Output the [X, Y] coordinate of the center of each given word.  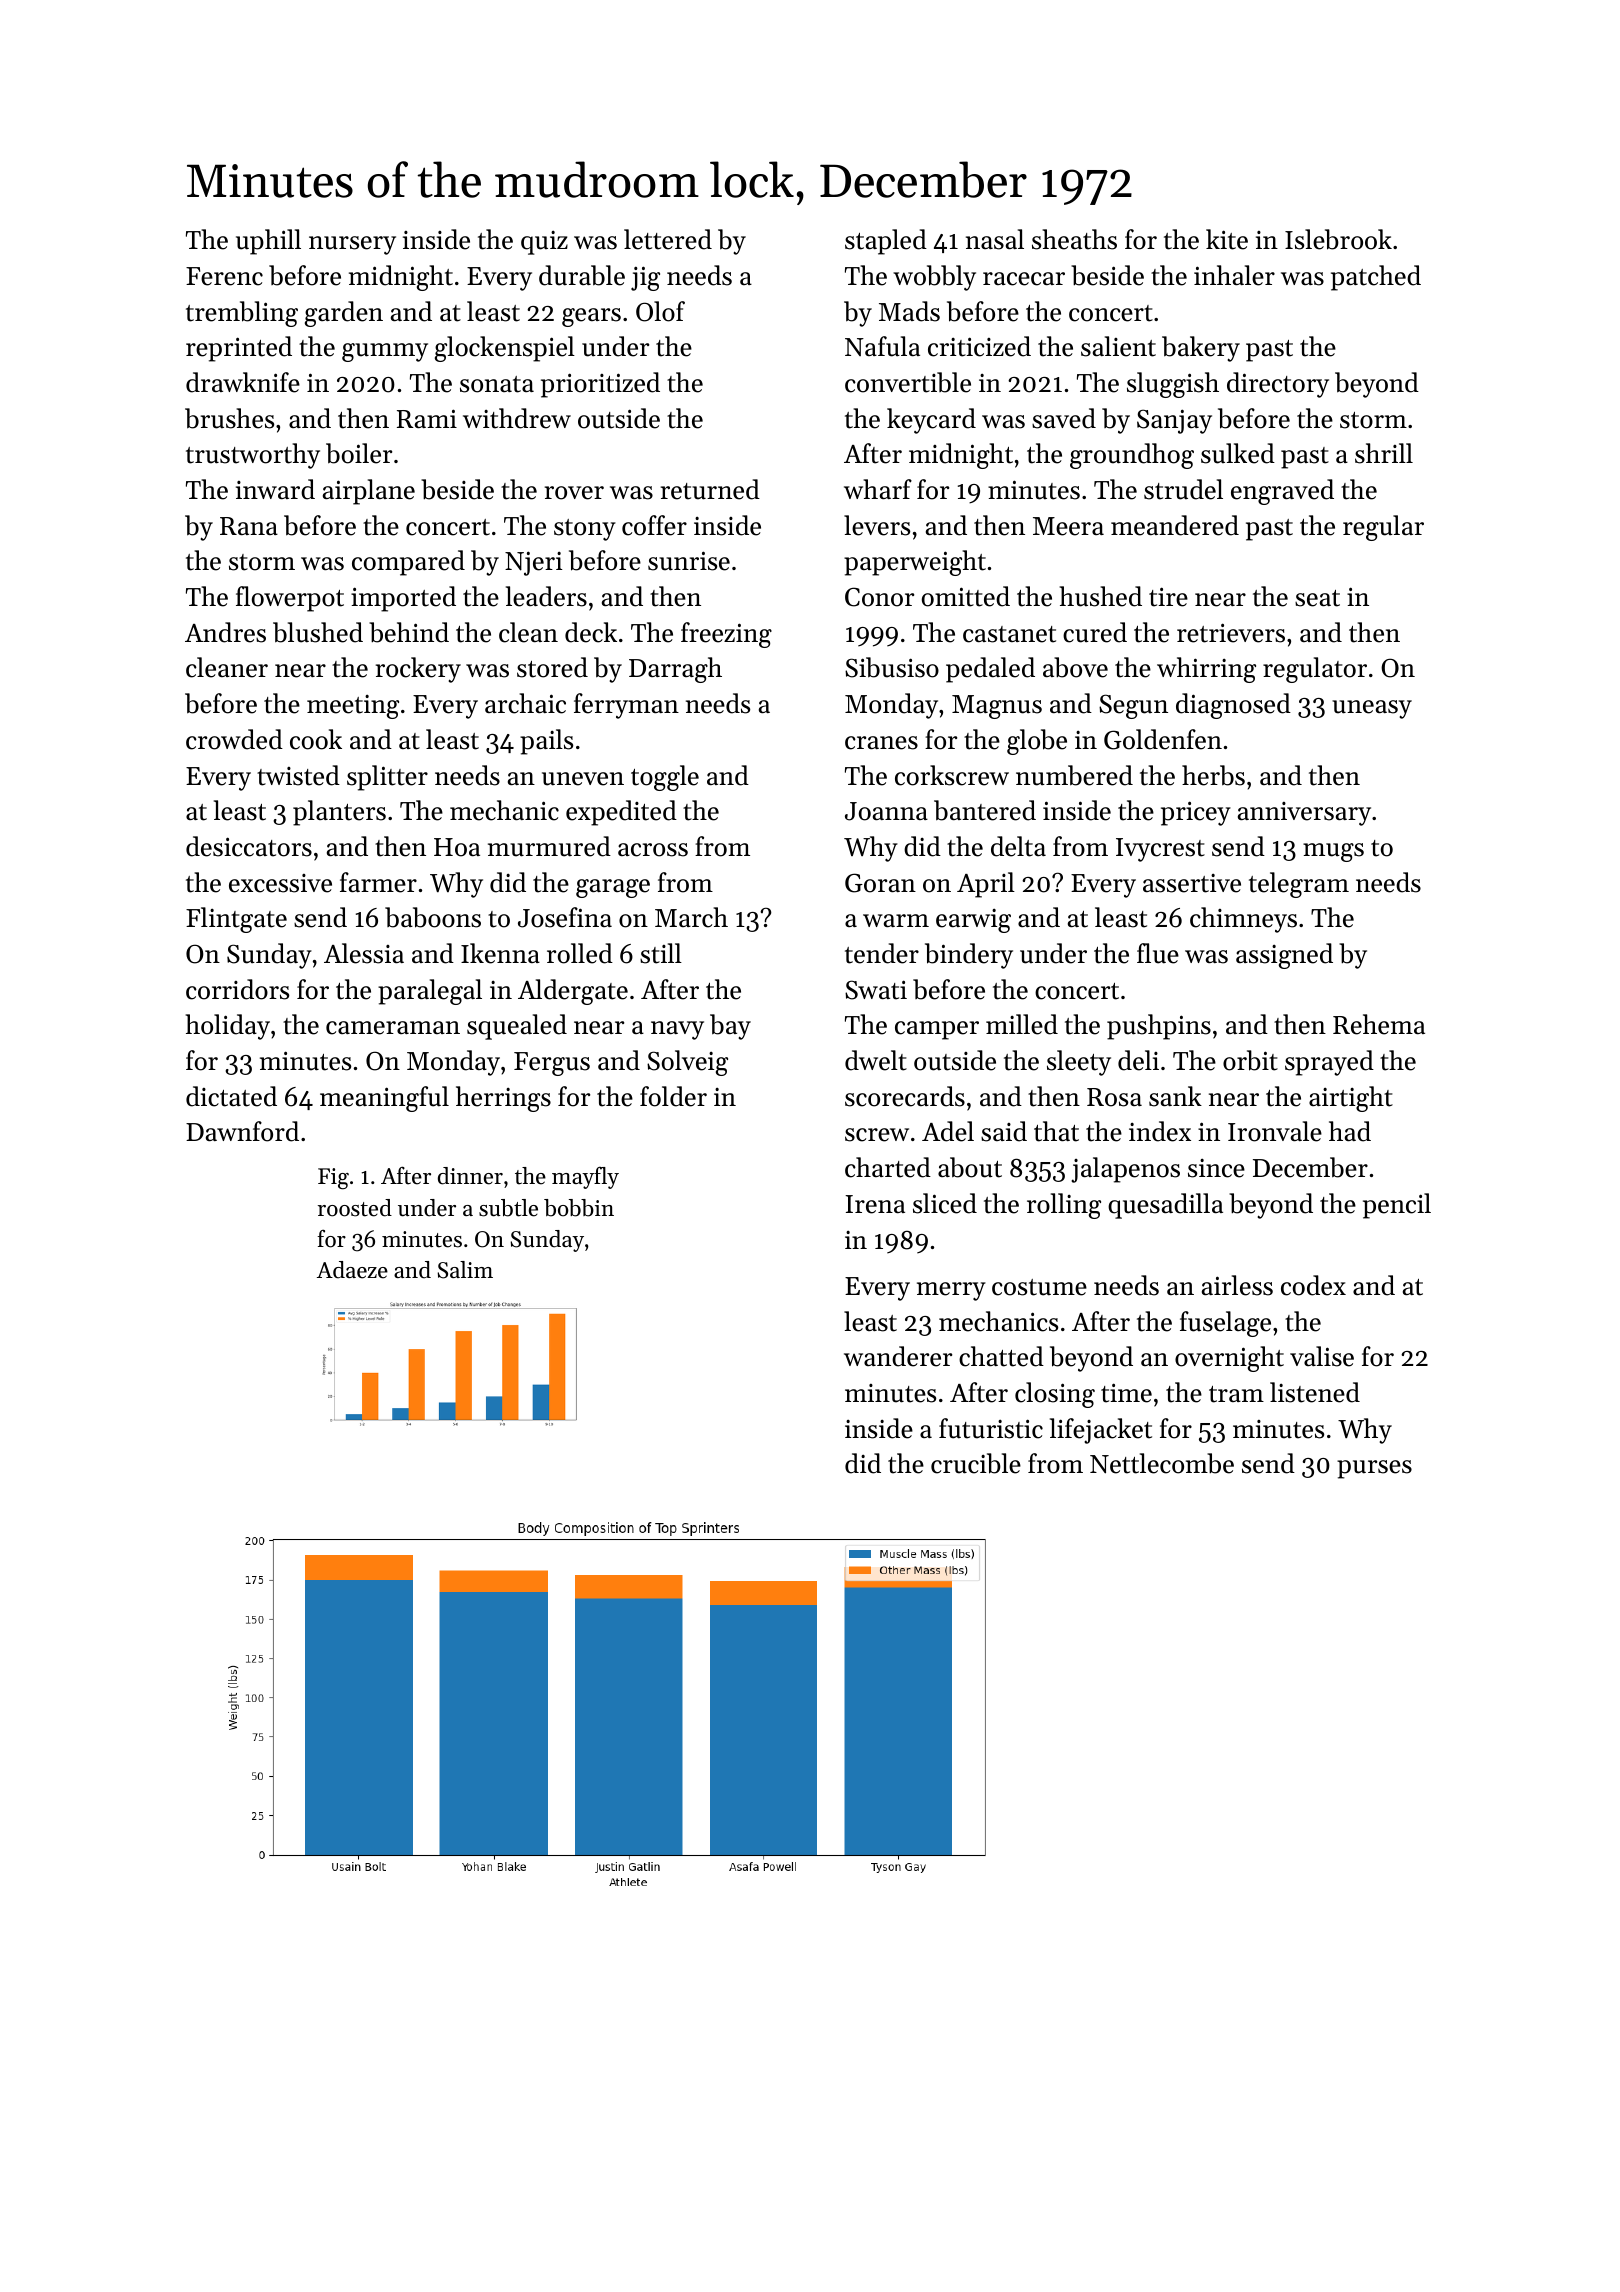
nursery [352, 245]
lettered [668, 239]
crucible [976, 1463]
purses [1374, 1469]
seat [1317, 598]
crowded [234, 739]
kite [1227, 239]
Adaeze [352, 1270]
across [653, 850]
